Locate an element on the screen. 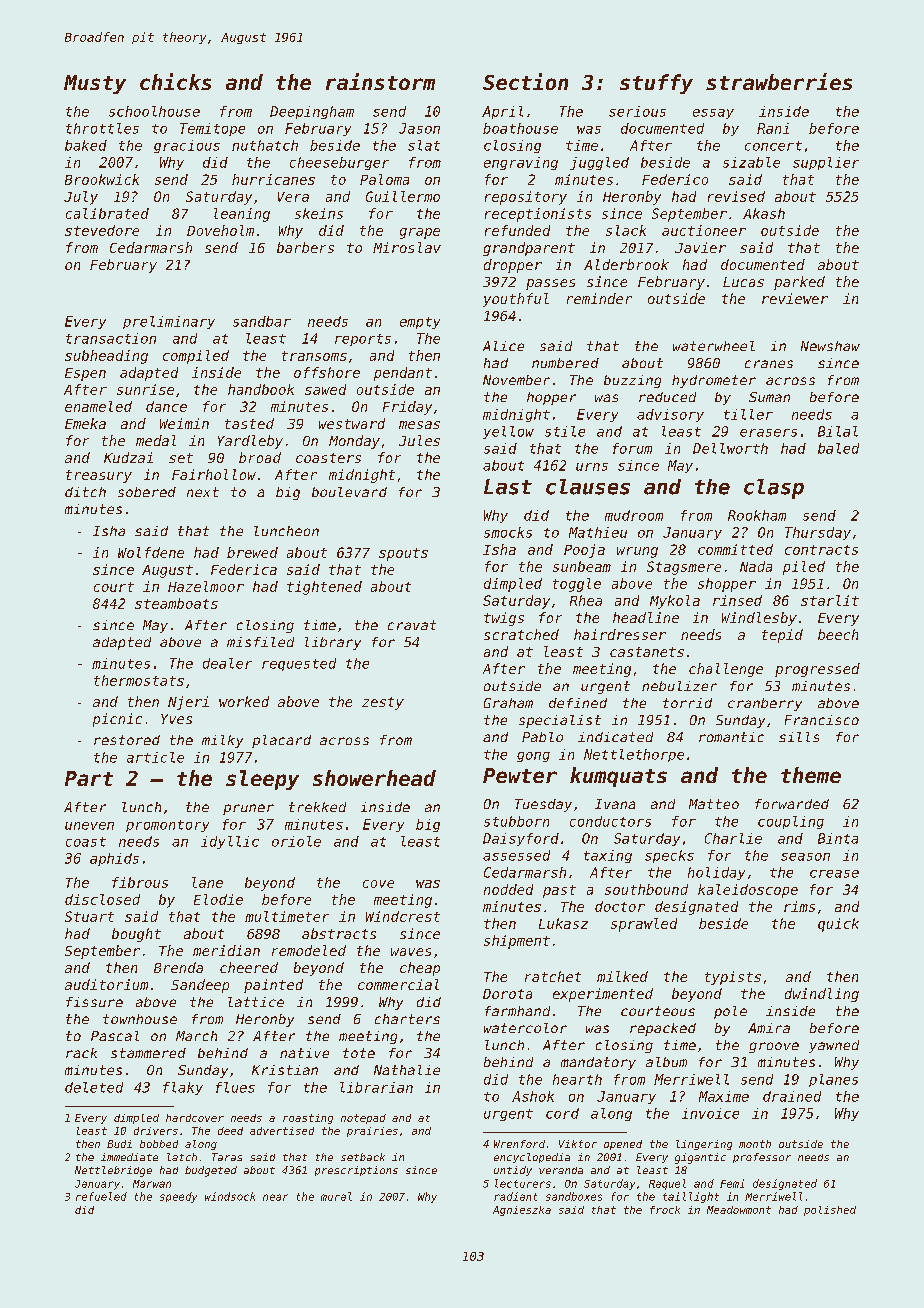 This screenshot has height=1308, width=924. leaning is located at coordinates (242, 215).
